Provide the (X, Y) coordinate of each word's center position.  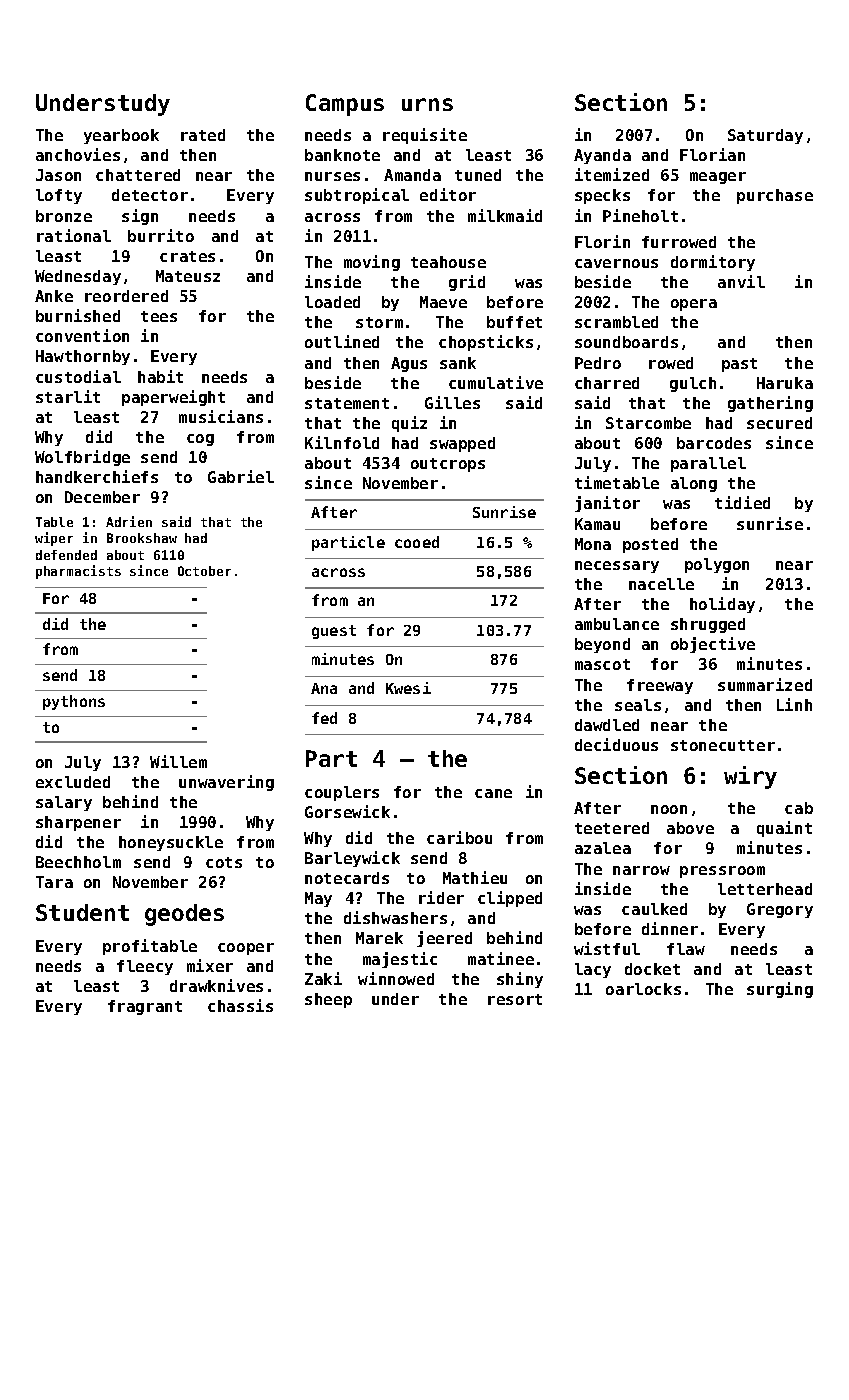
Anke (54, 296)
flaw (686, 949)
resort (515, 999)
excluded (73, 782)
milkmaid (505, 215)
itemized (612, 174)
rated (203, 135)
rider (441, 897)
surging (780, 990)
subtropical (357, 196)
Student (82, 912)
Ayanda (602, 156)
